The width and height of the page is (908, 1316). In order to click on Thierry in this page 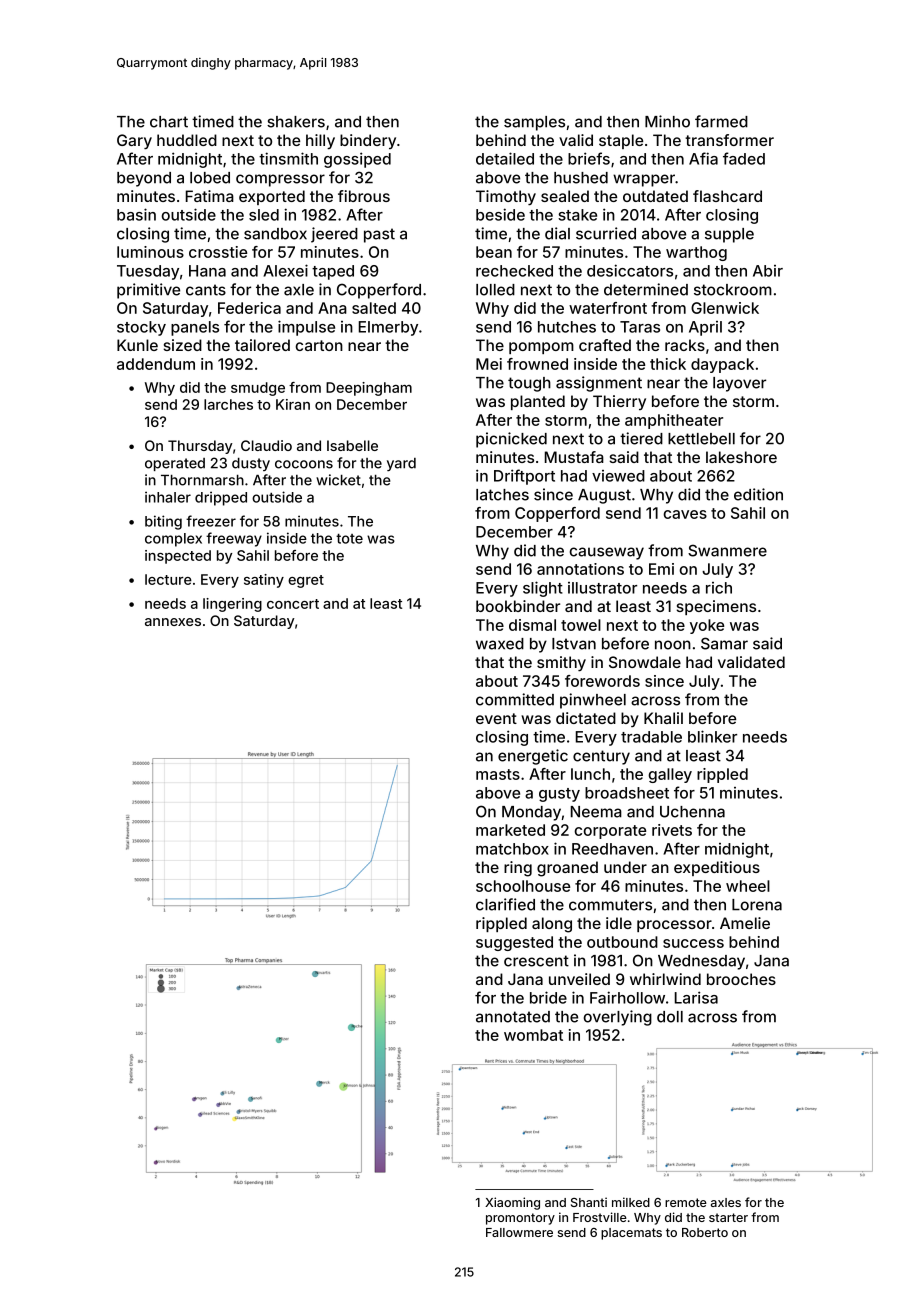, I will do `click(619, 402)`.
